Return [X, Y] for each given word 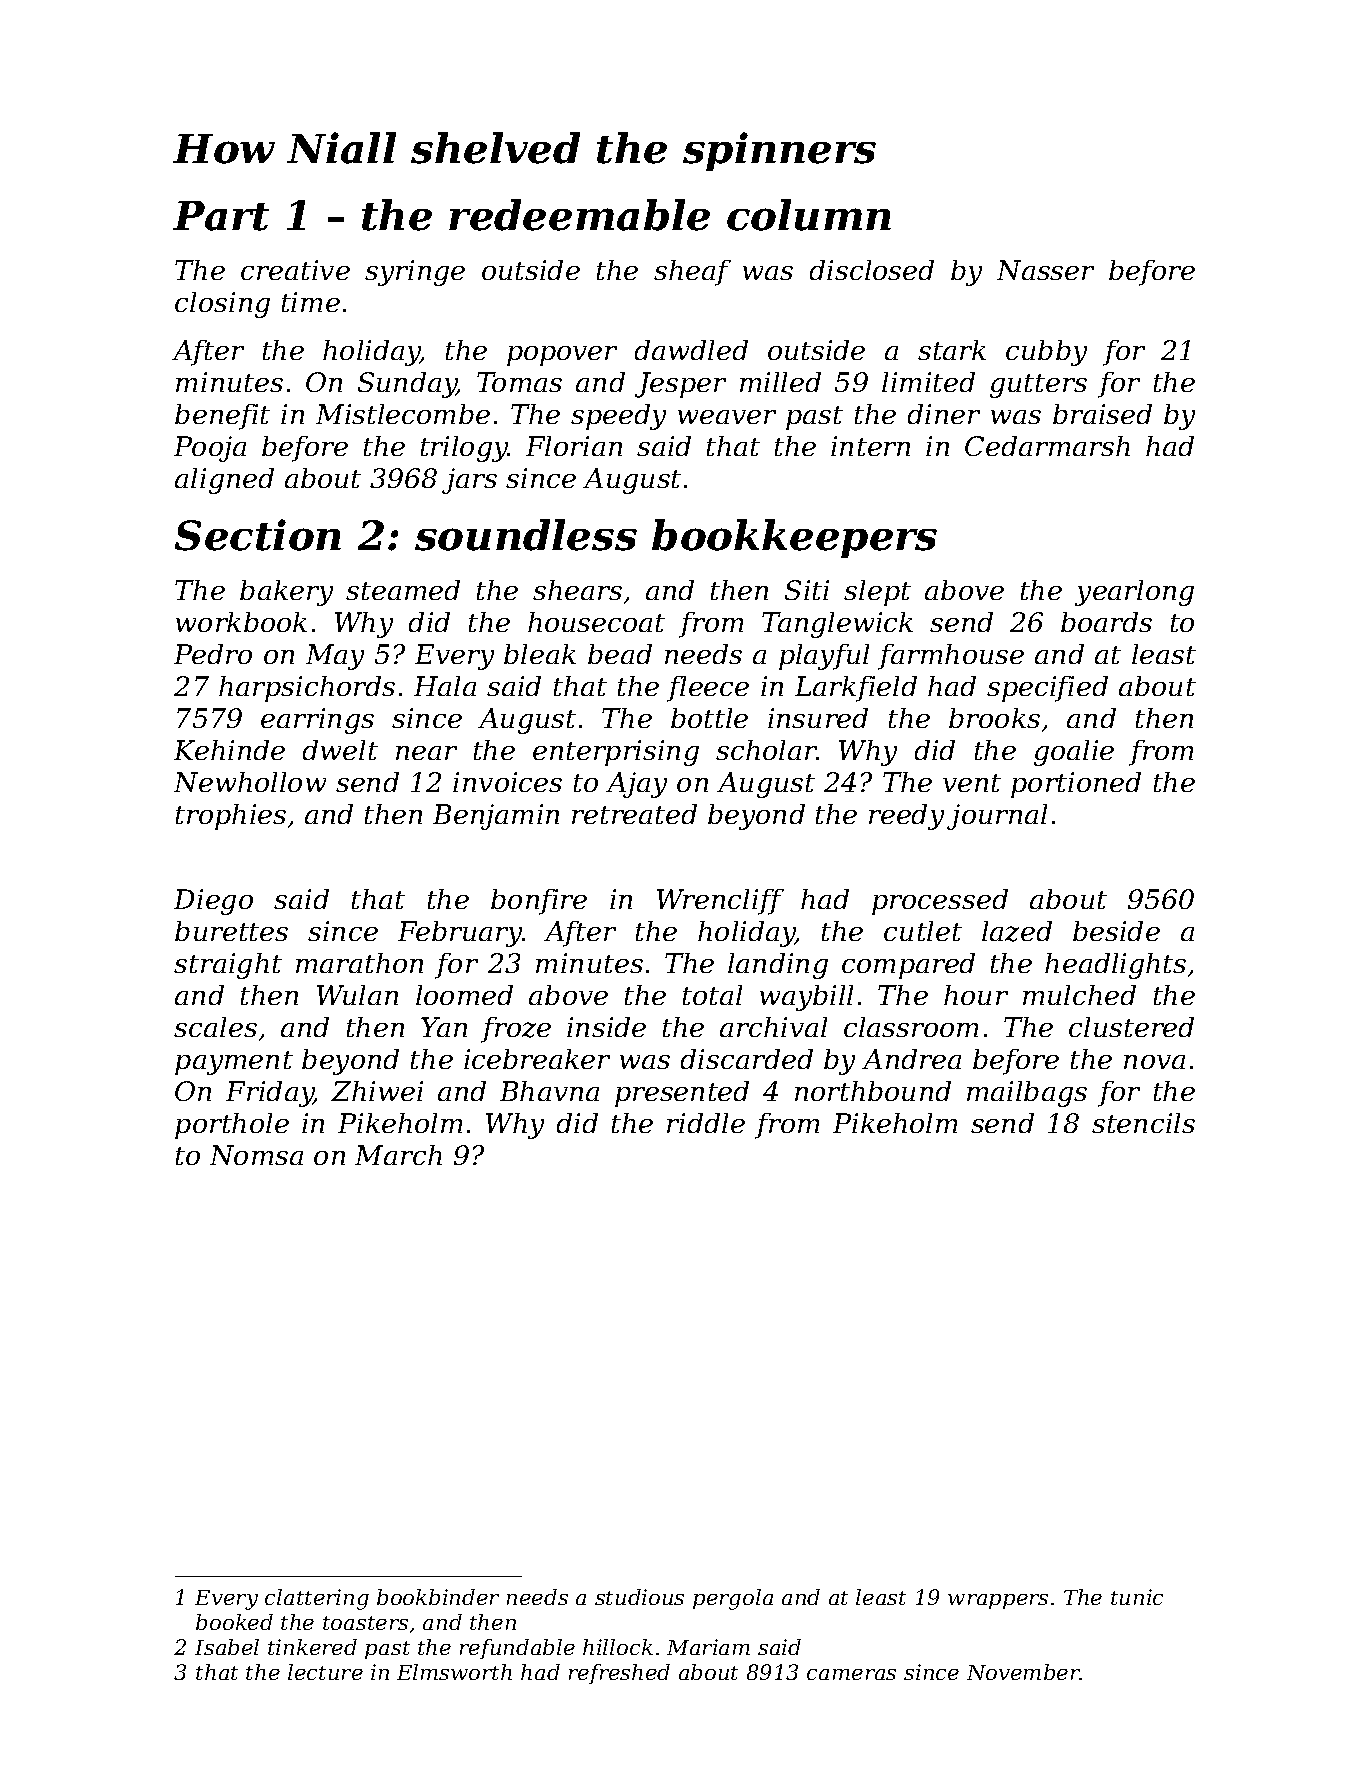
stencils [1143, 1123]
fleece [708, 689]
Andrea [911, 1059]
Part [221, 216]
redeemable [579, 215]
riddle [706, 1123]
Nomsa [256, 1155]
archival [773, 1027]
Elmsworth [454, 1672]
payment [234, 1063]
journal [997, 817]
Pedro [213, 654]
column [809, 215]
